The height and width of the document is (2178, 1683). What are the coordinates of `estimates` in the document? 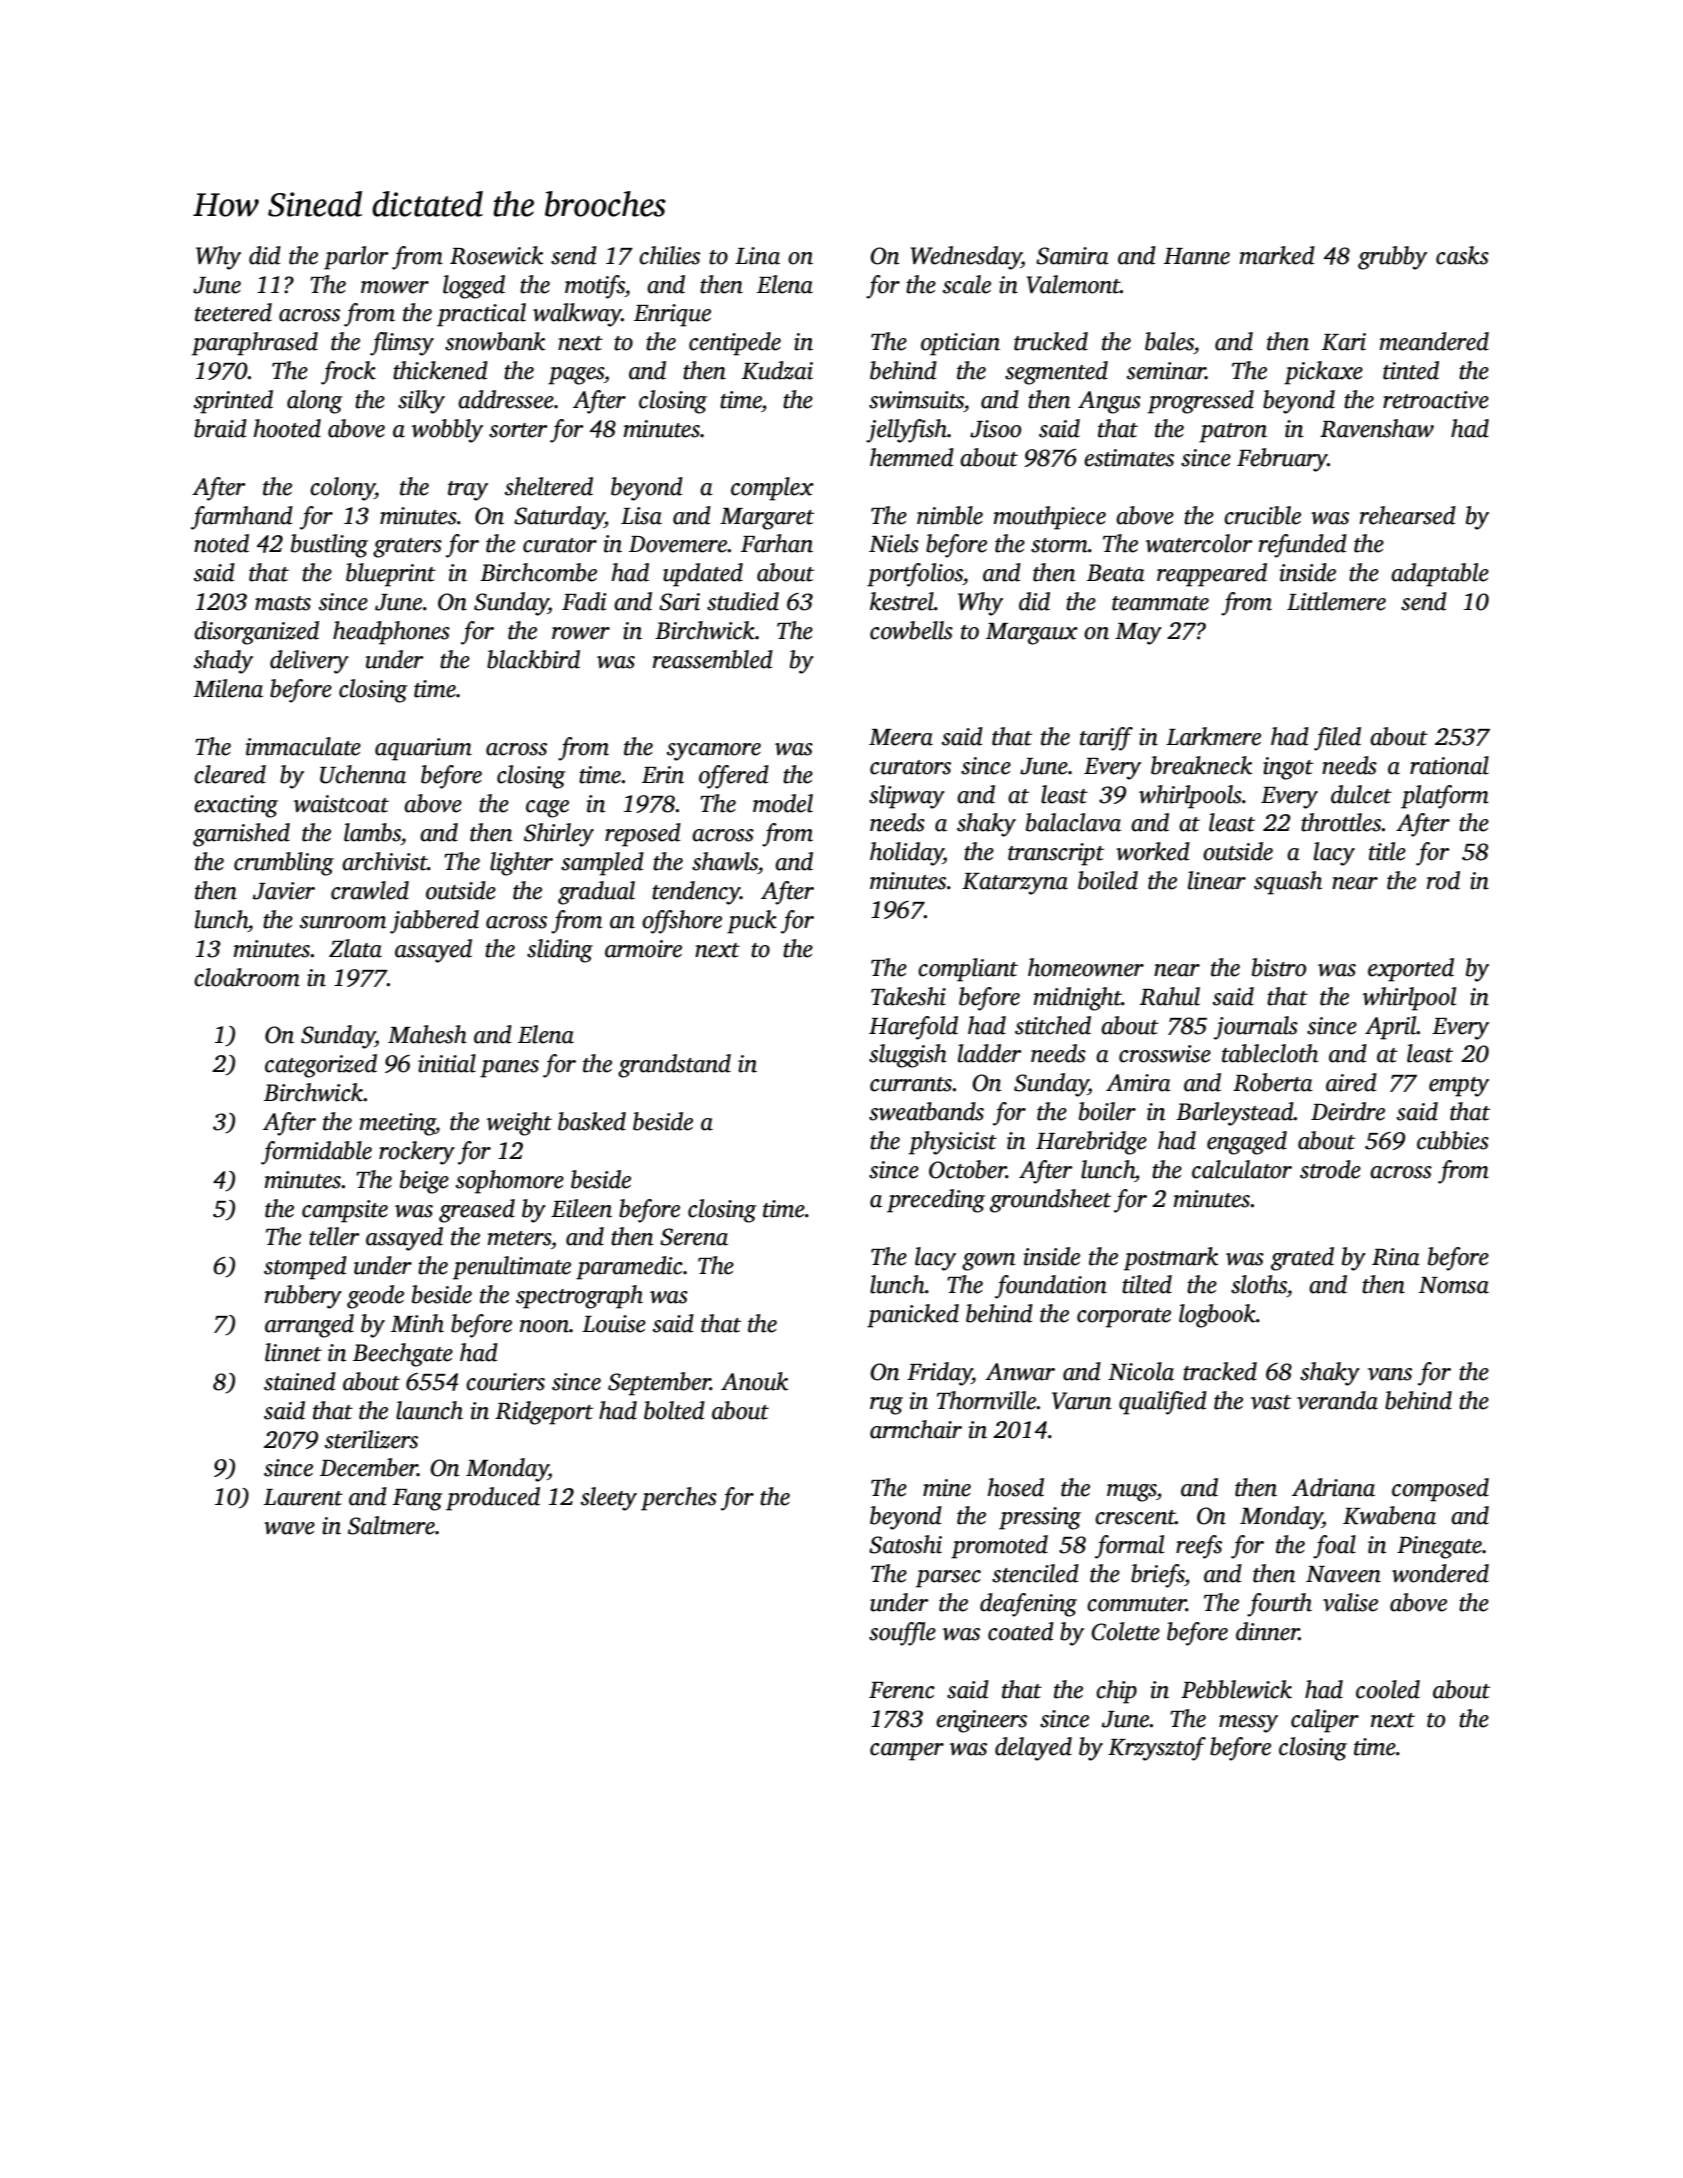 It's located at (1129, 458).
